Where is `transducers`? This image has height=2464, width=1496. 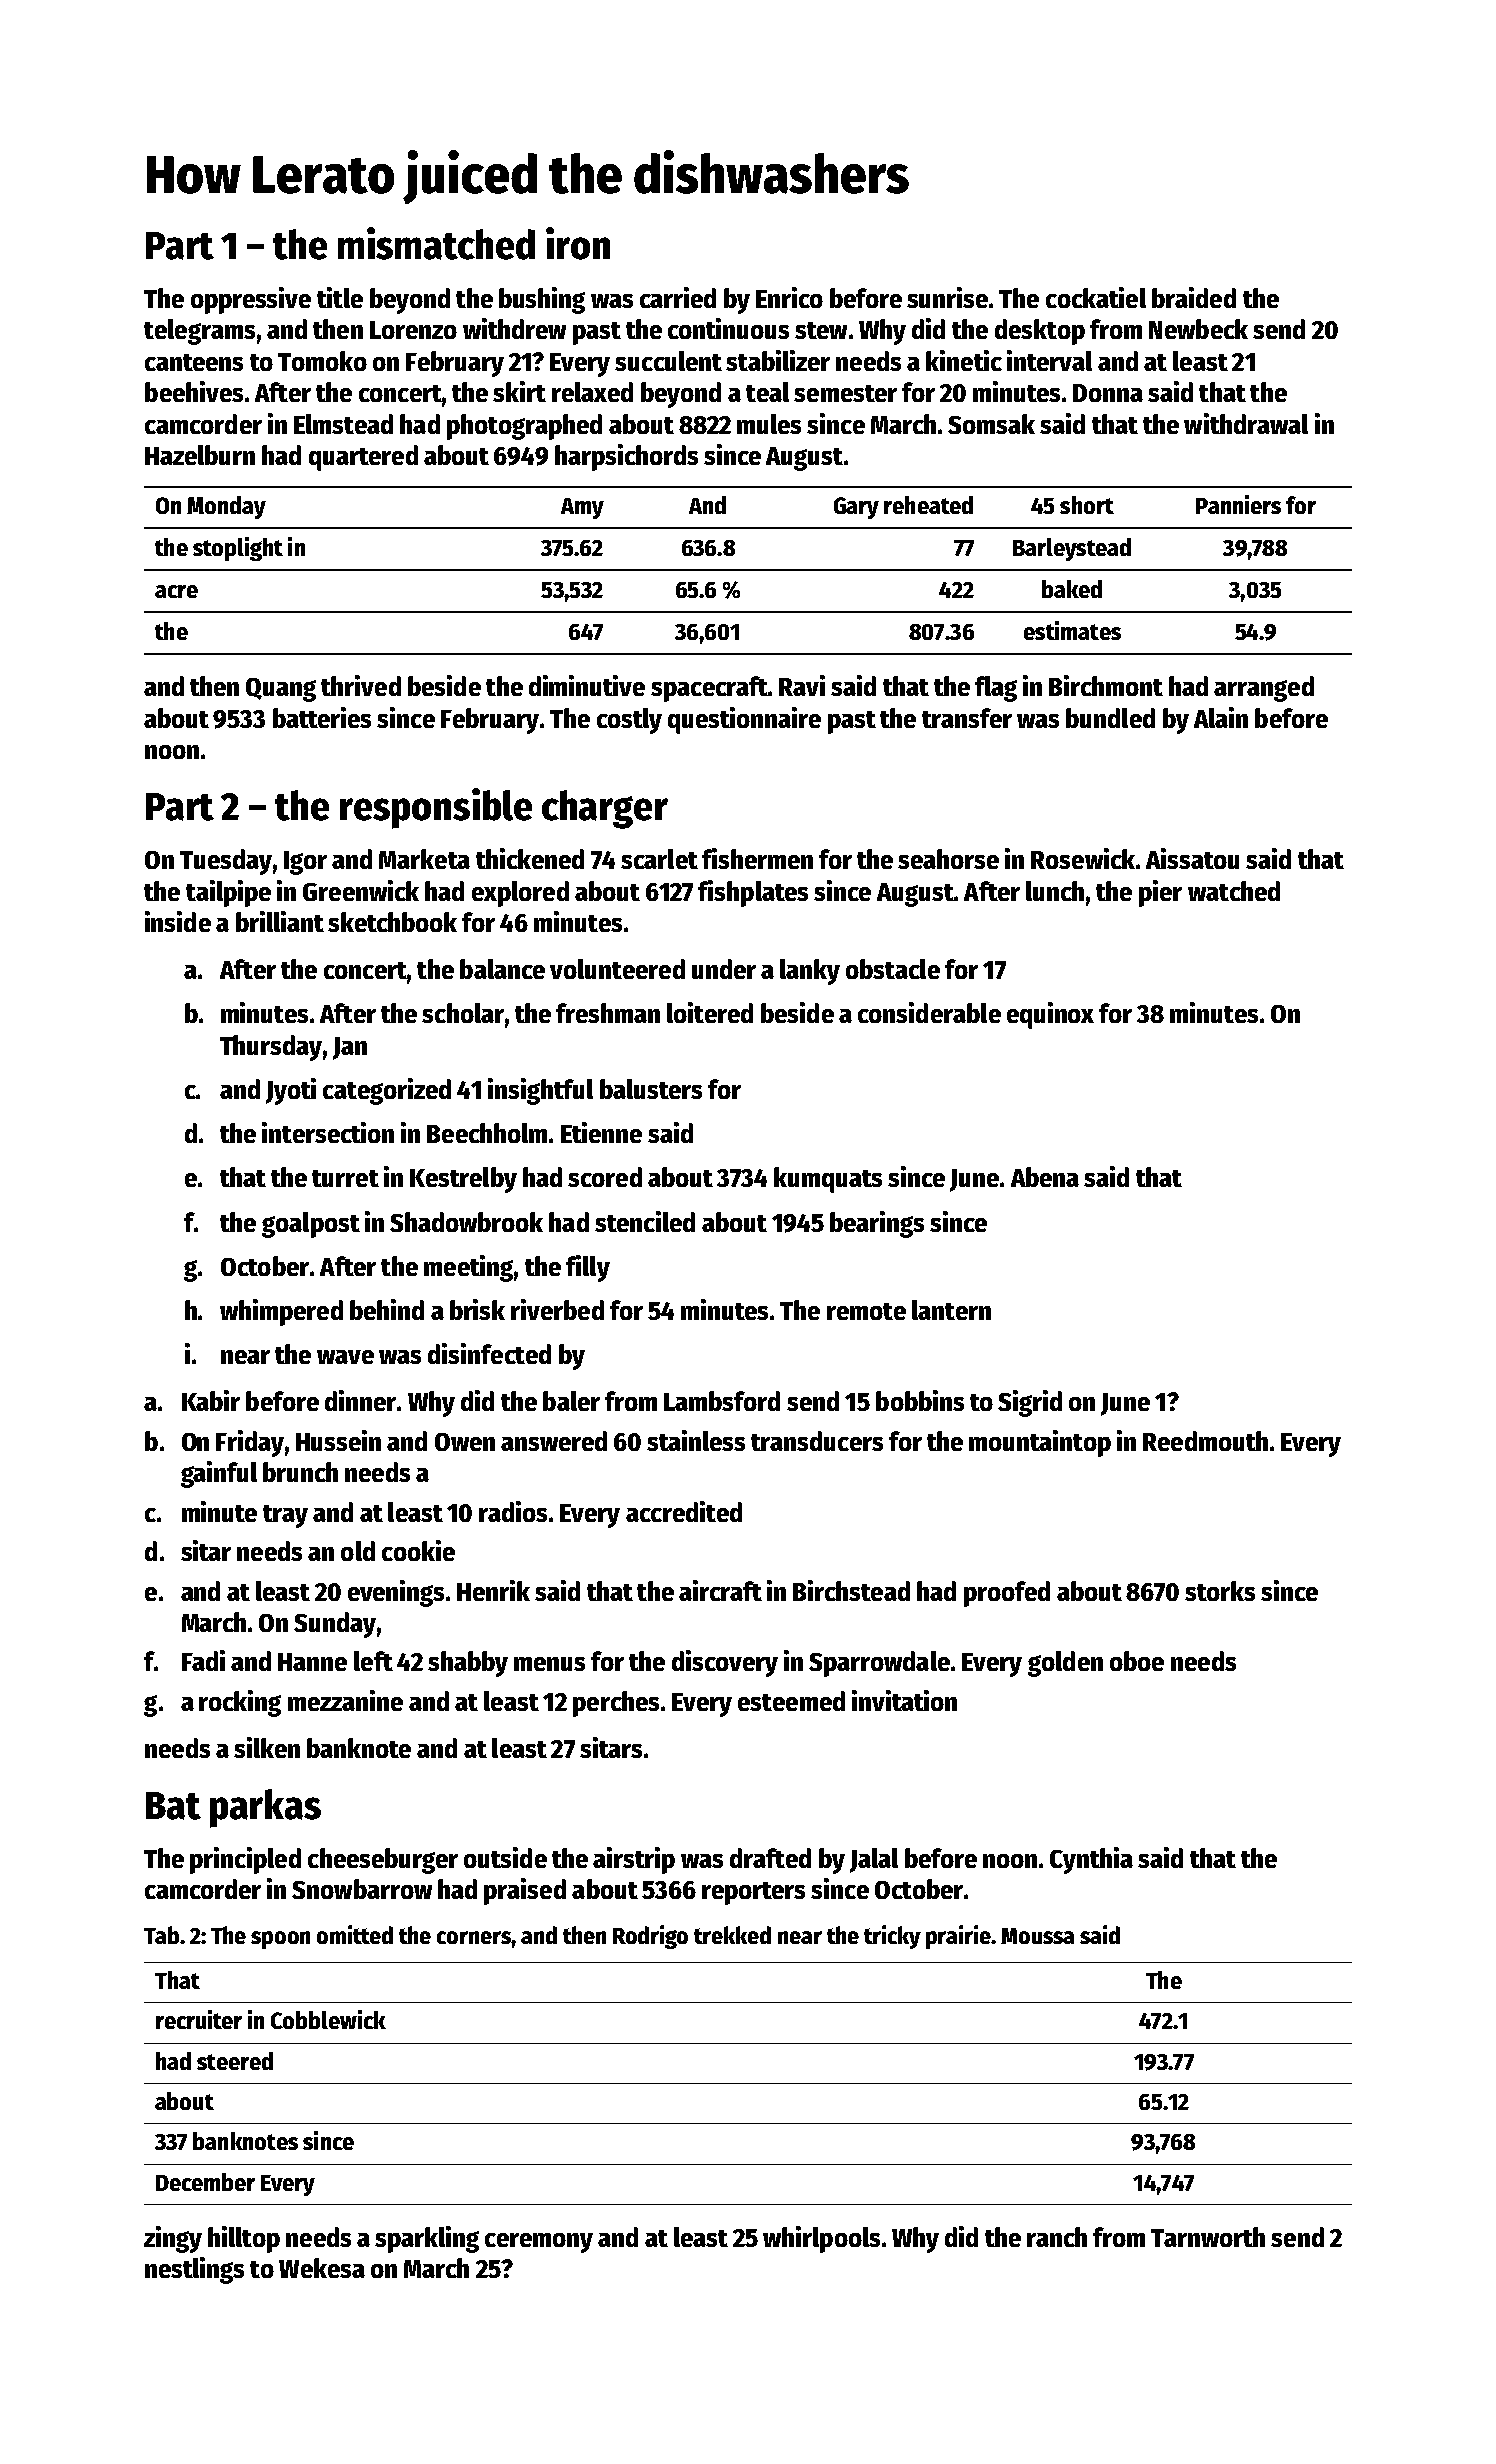 transducers is located at coordinates (817, 1441).
